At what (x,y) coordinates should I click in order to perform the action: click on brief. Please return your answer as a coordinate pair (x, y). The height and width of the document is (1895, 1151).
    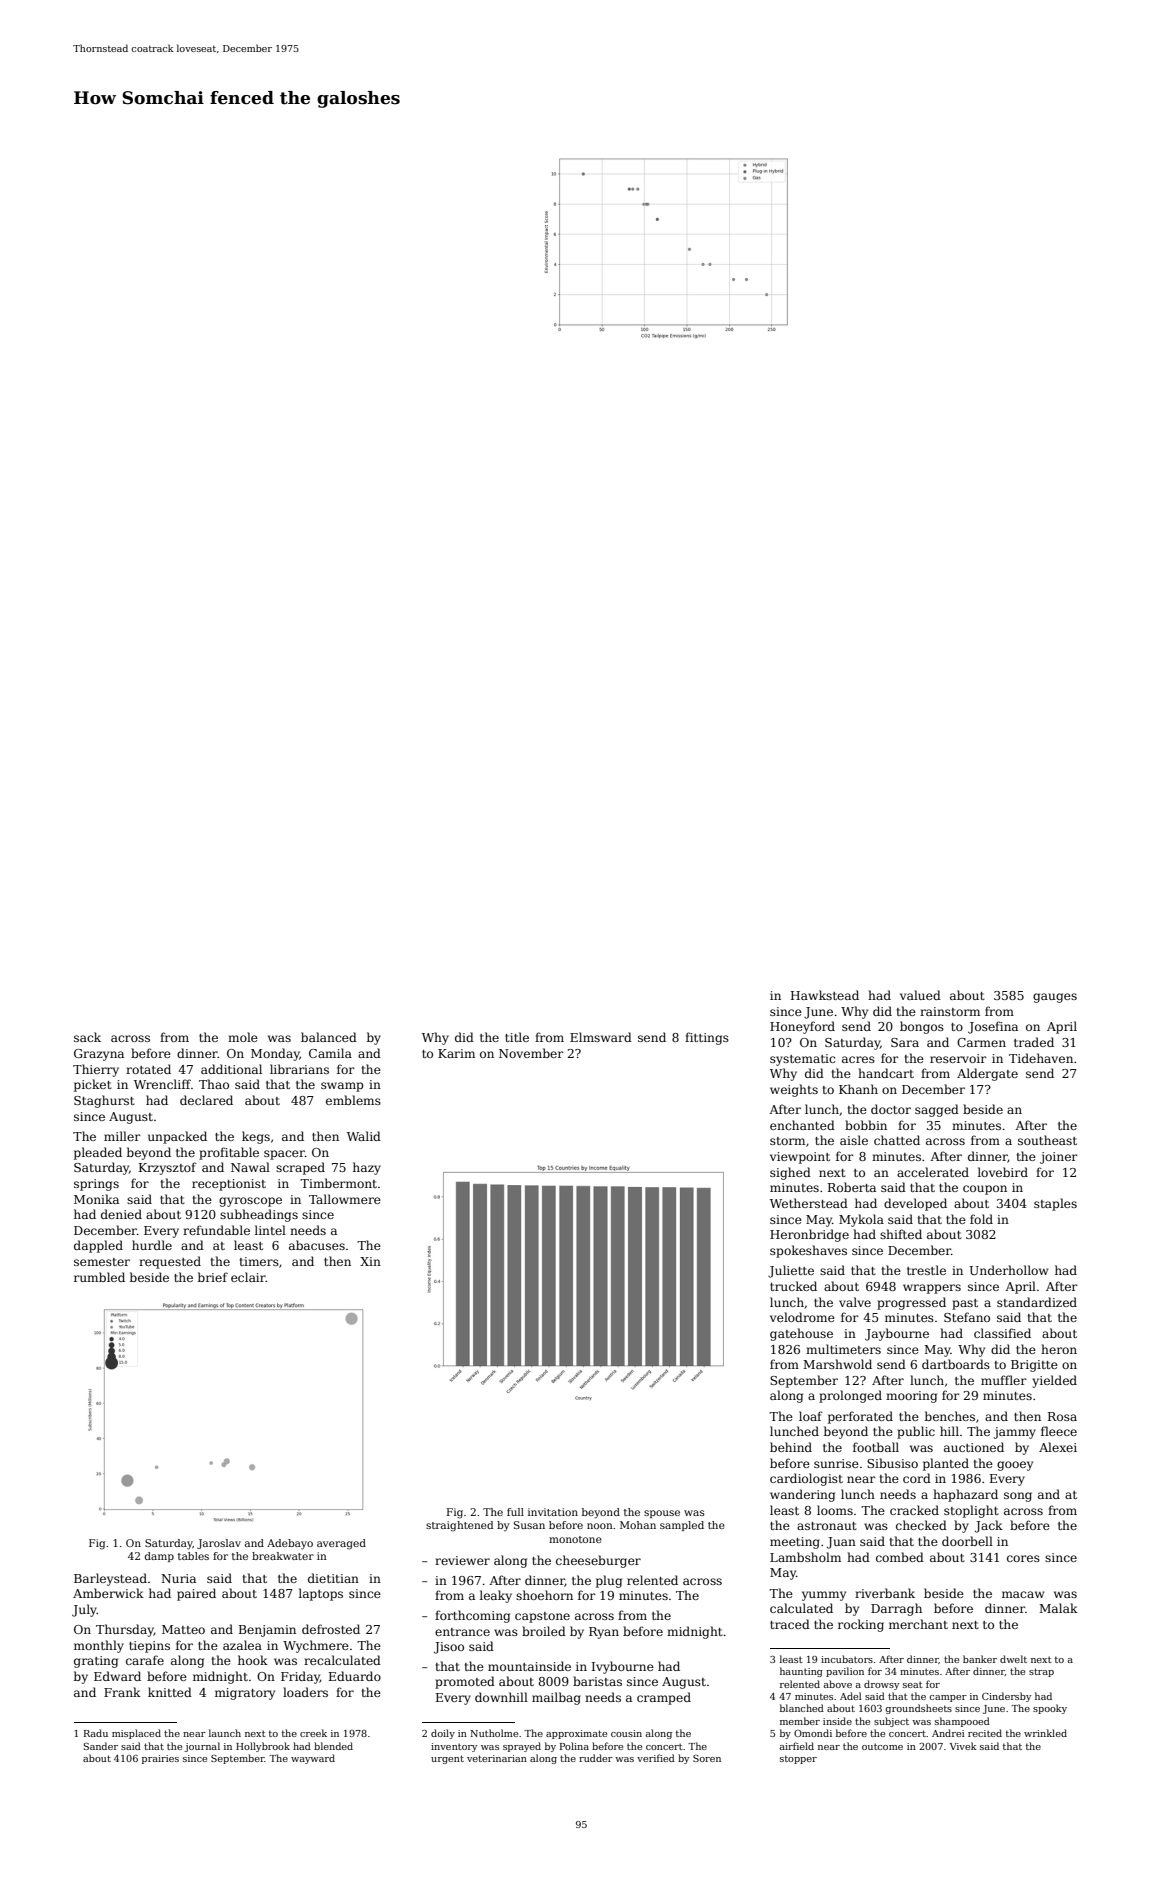
    Looking at the image, I should click on (213, 1277).
